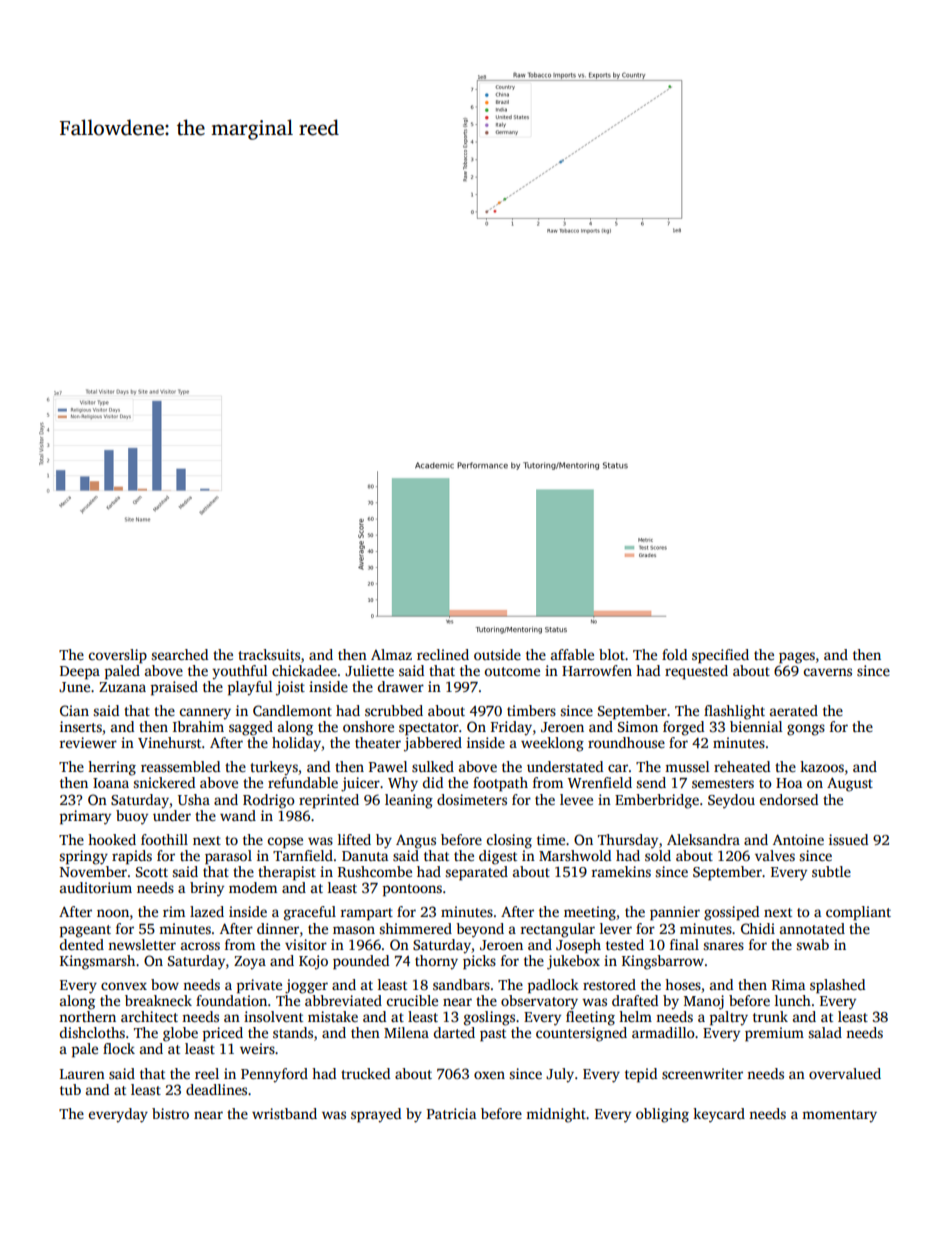  Describe the element at coordinates (720, 656) in the screenshot. I see `specified` at that location.
